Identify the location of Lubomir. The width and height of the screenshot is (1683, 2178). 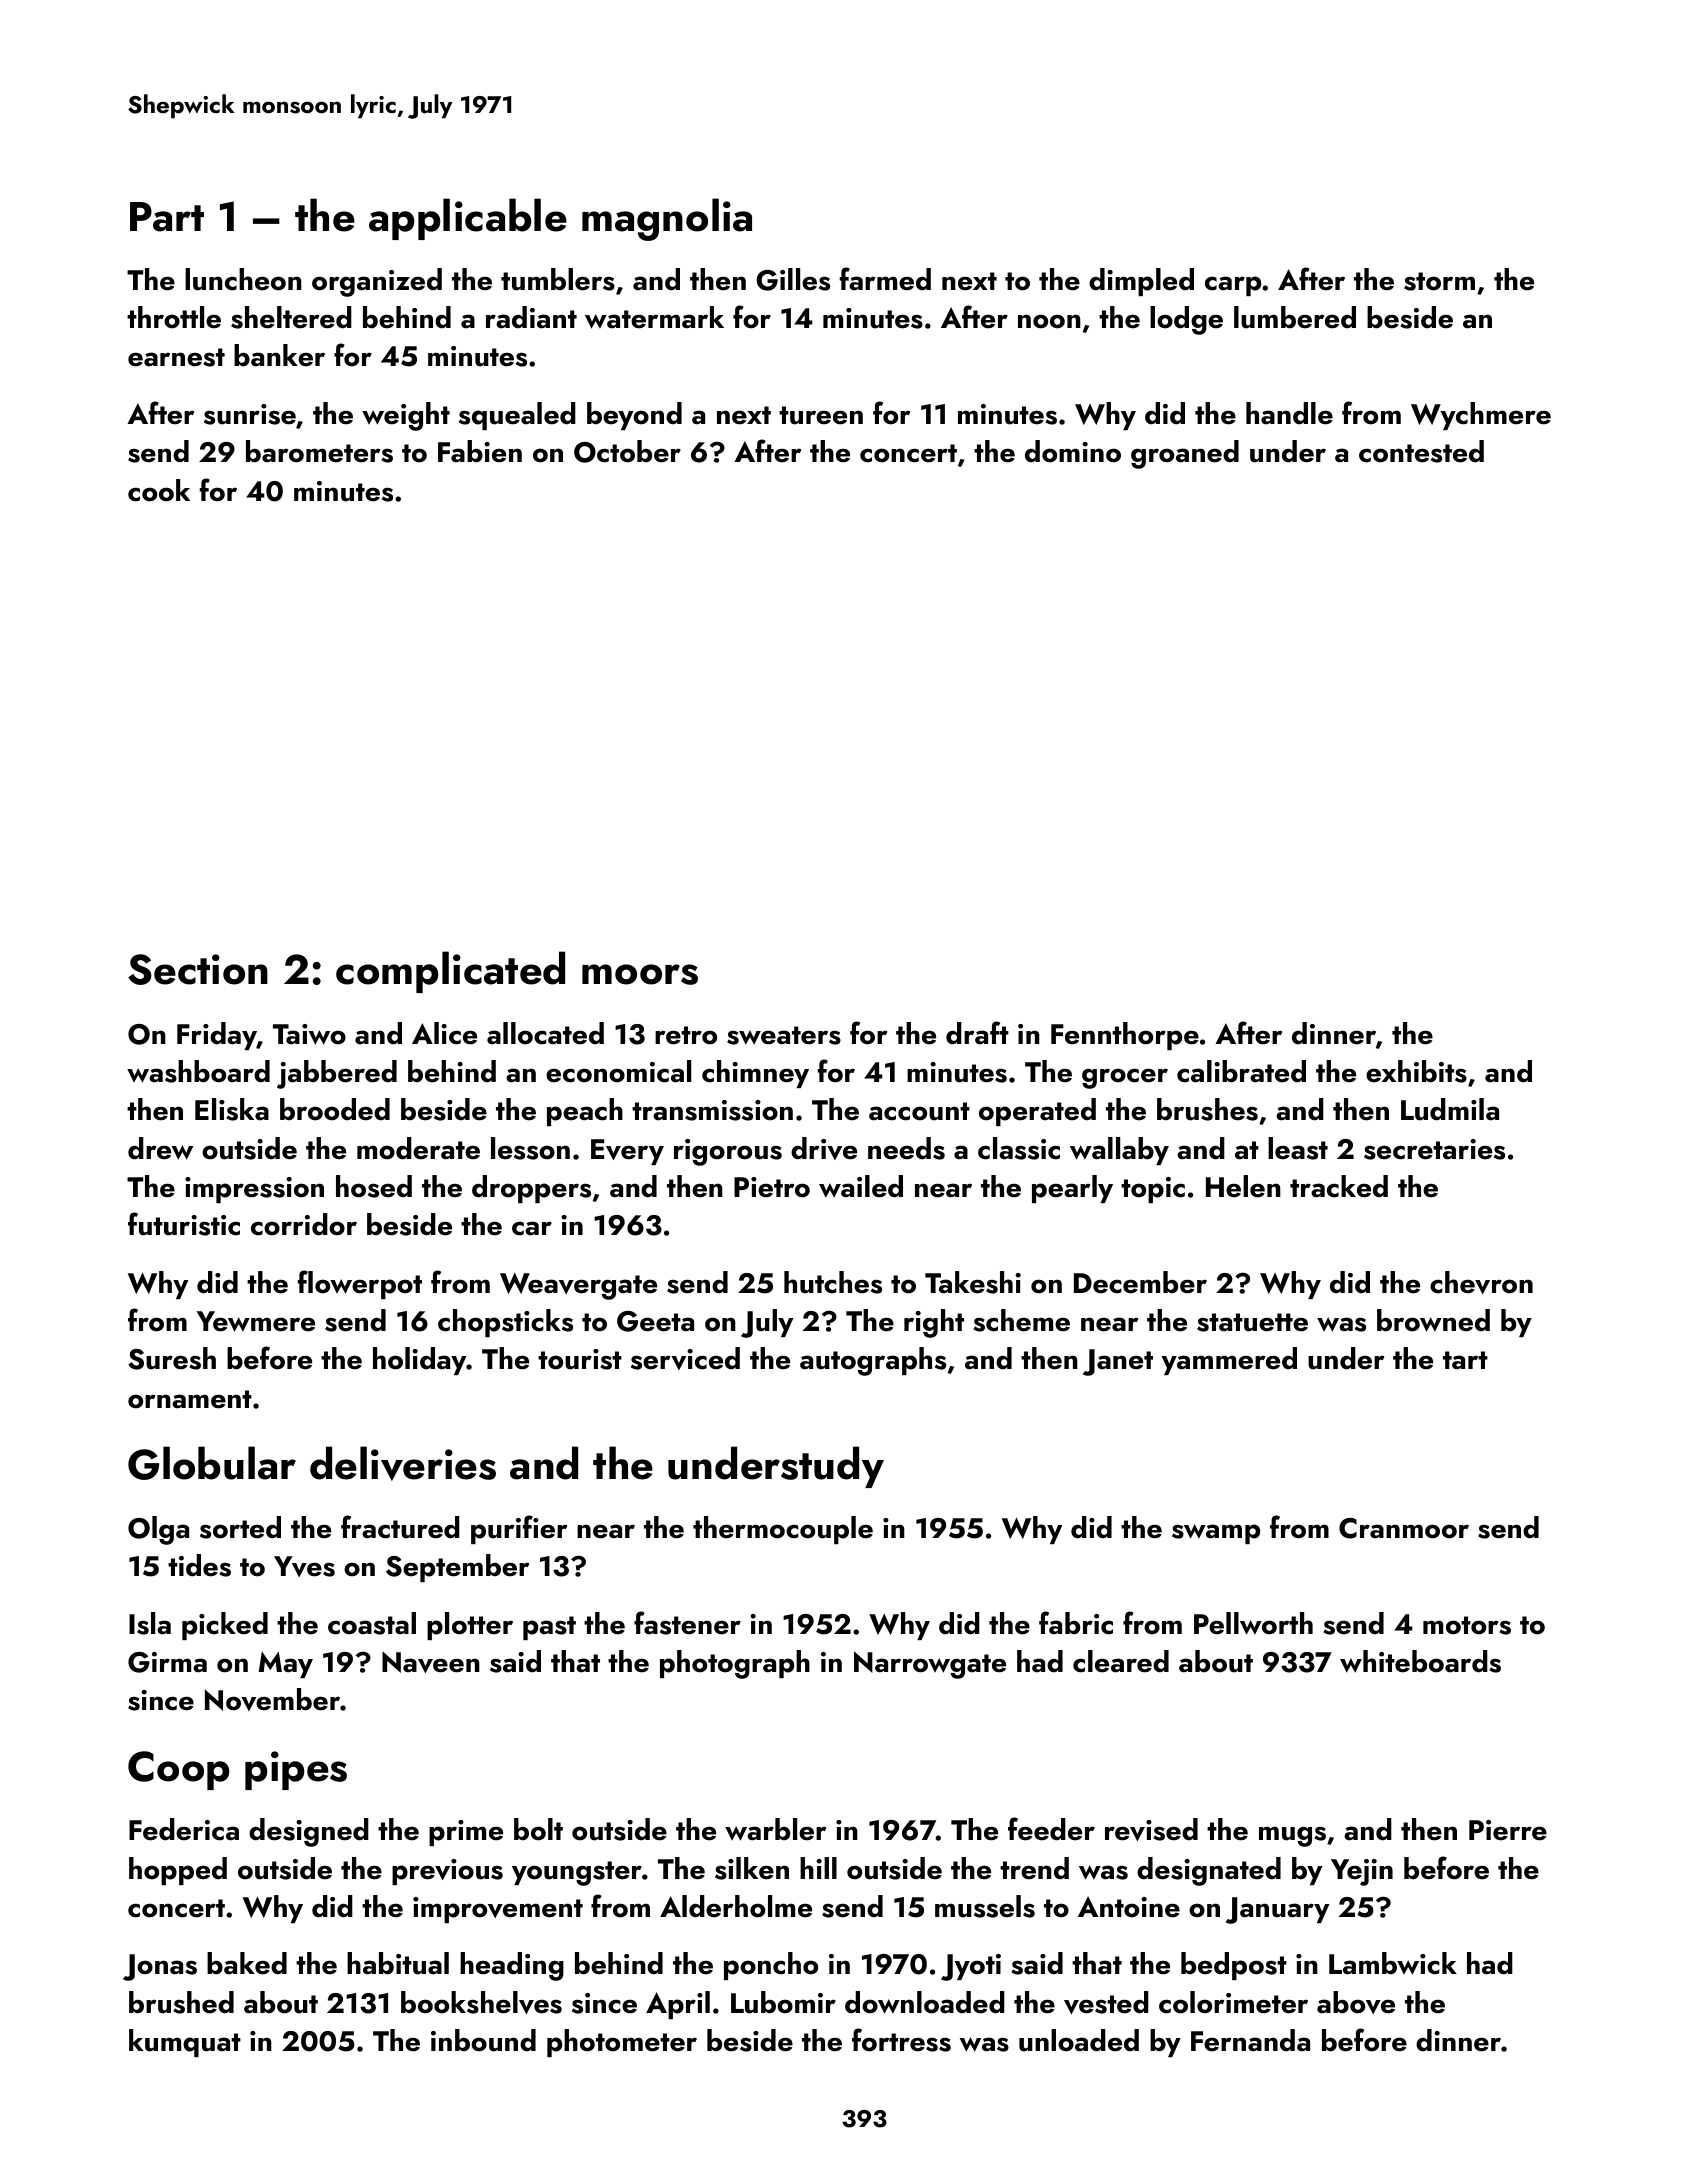
(783, 2002).
